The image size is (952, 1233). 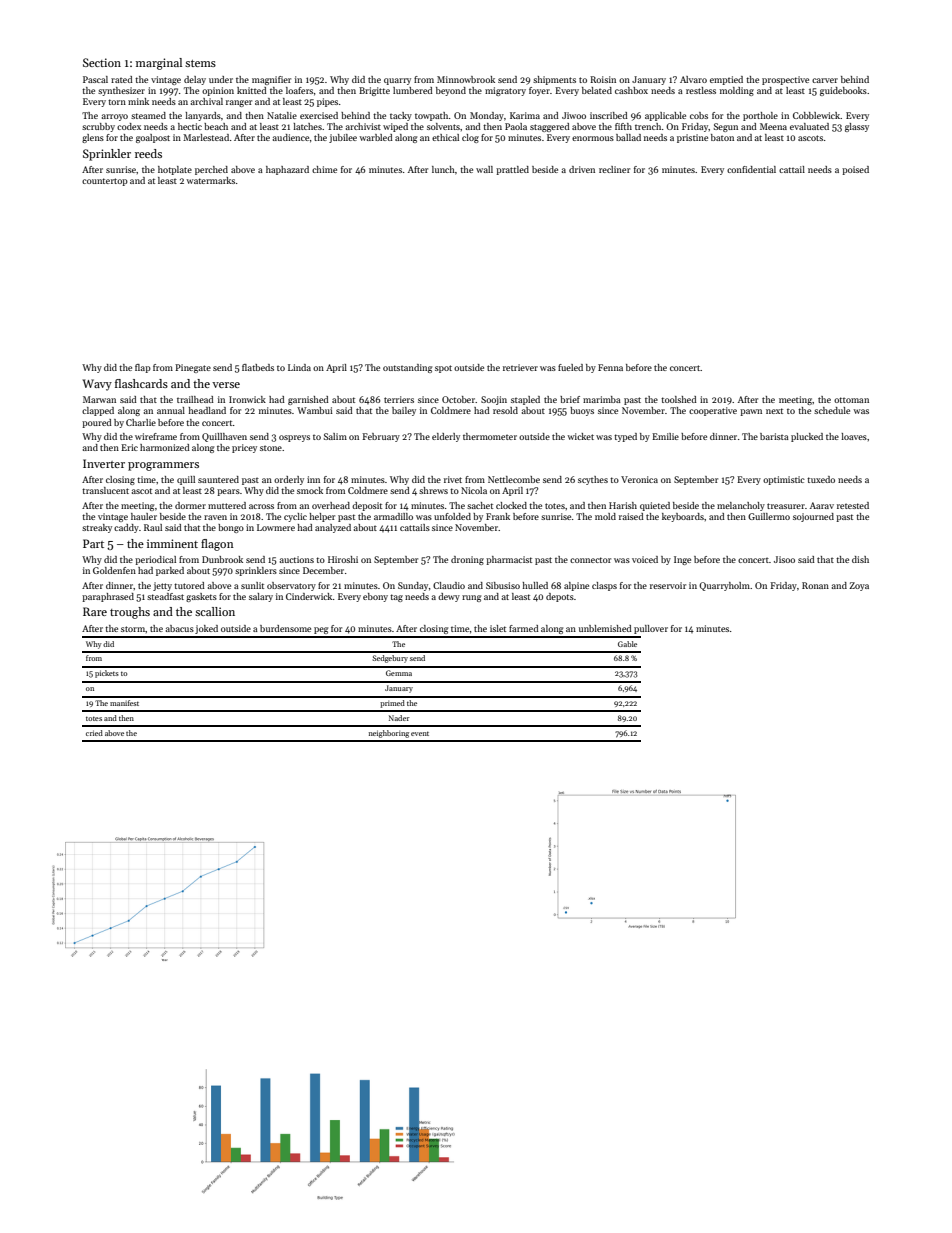 What do you see at coordinates (855, 170) in the image?
I see `poised` at bounding box center [855, 170].
